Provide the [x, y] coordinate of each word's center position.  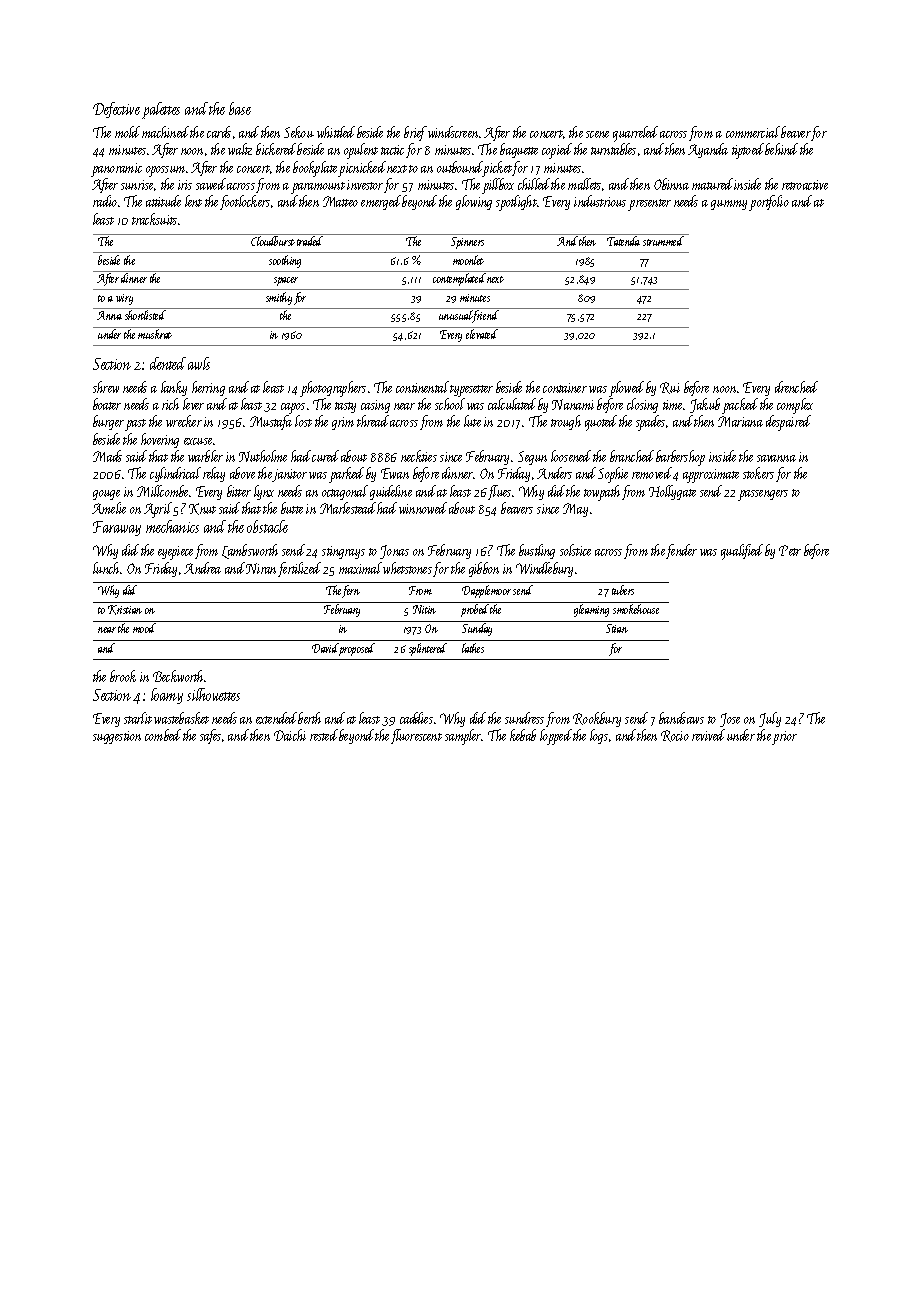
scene [597, 134]
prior [785, 738]
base [240, 108]
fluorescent [416, 736]
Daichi [290, 735]
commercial [753, 132]
